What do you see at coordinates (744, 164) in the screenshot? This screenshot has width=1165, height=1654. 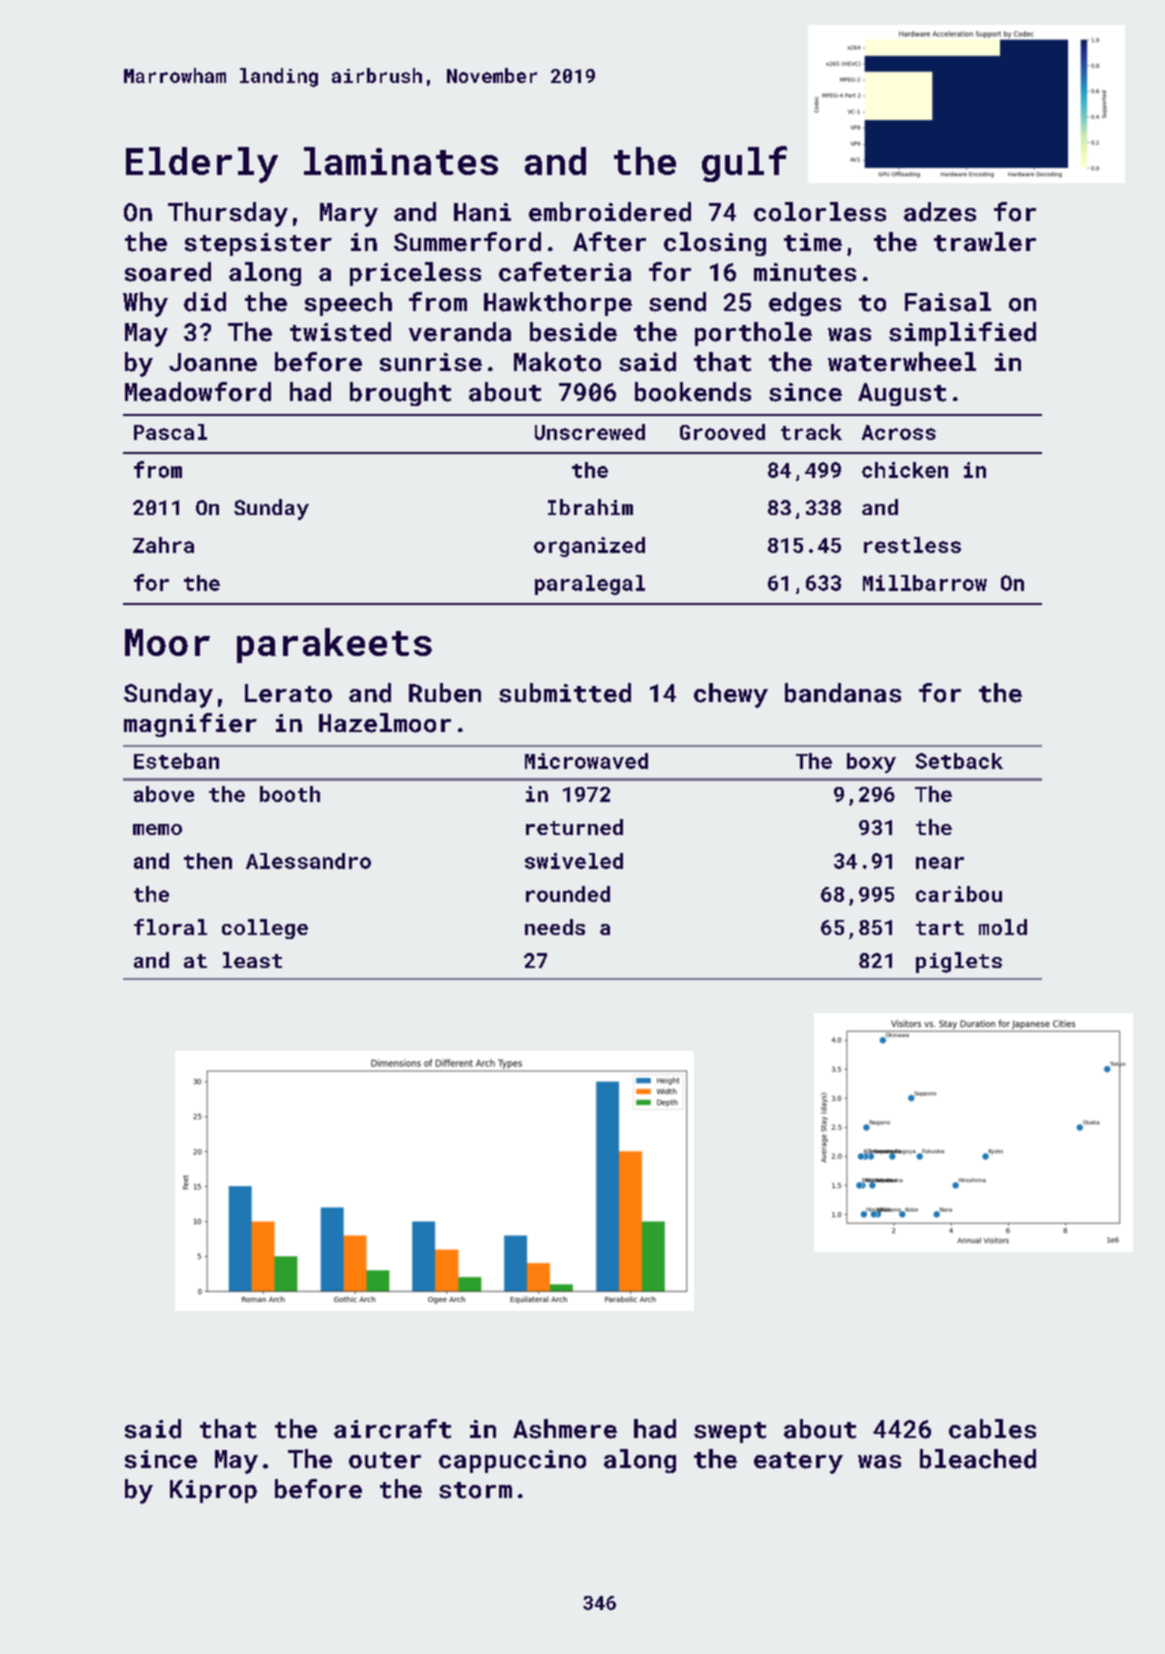 I see `gulf` at bounding box center [744, 164].
